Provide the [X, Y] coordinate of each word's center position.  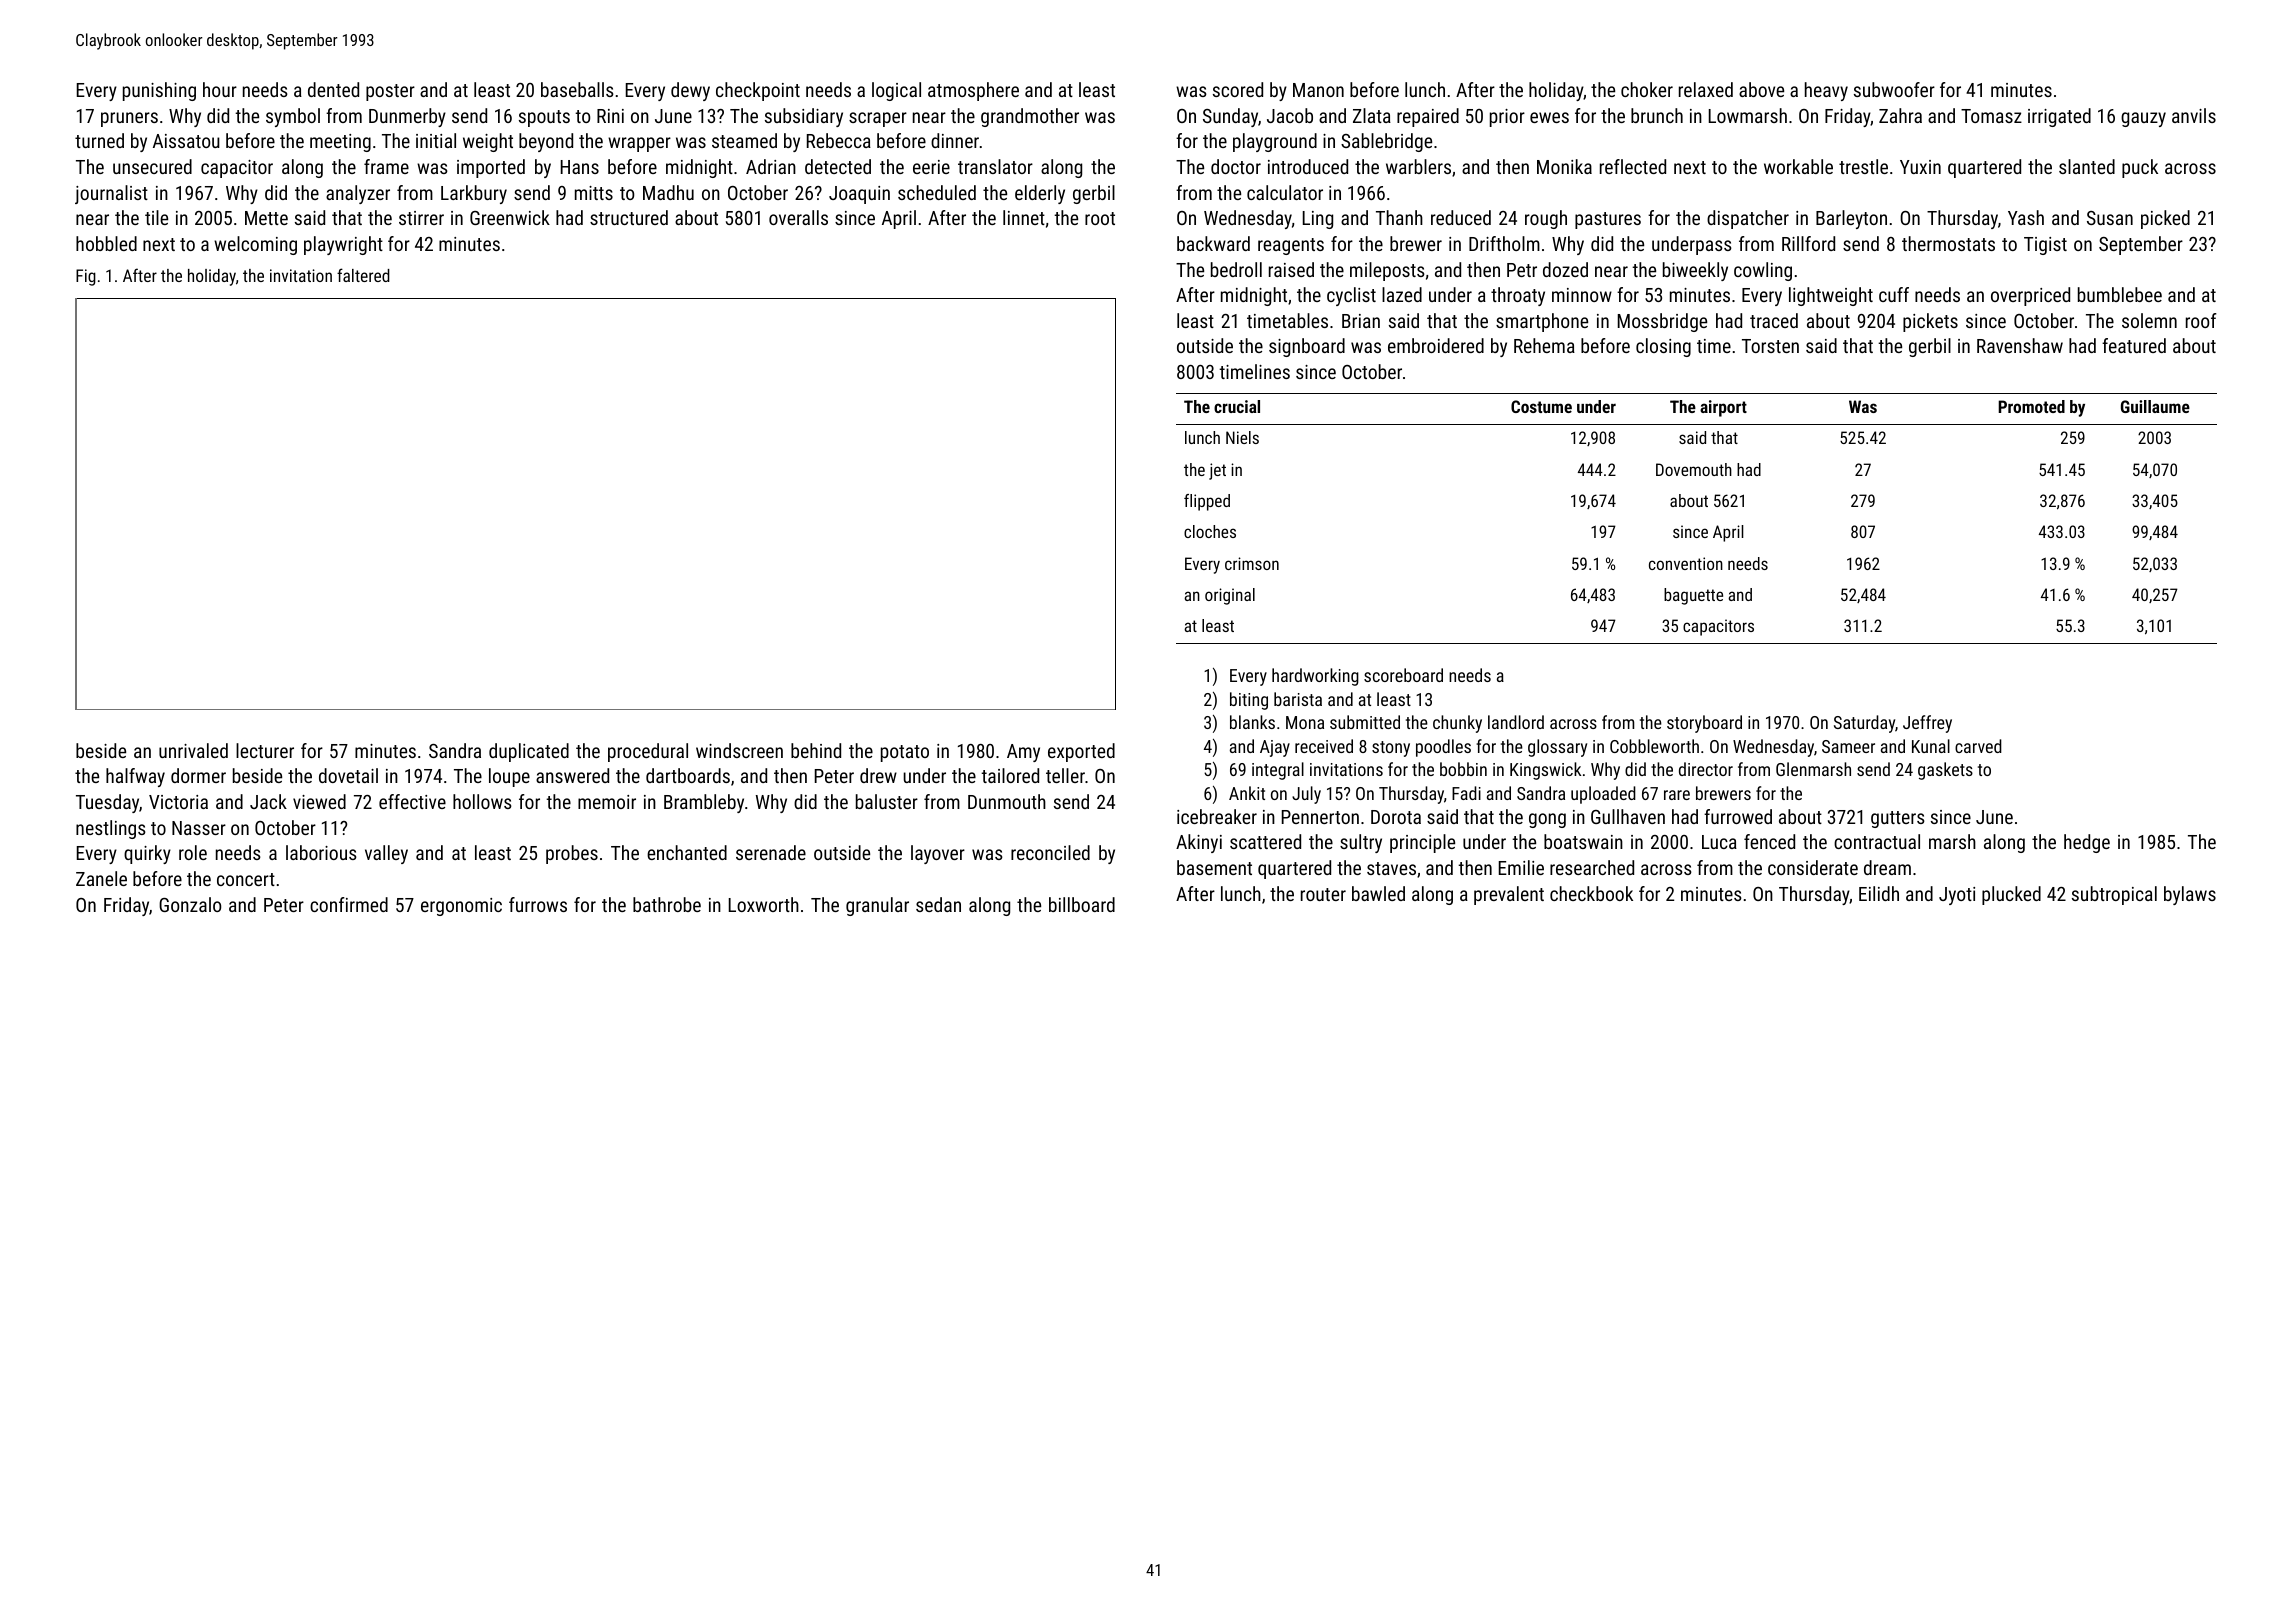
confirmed [349, 904]
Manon [1318, 90]
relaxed [1706, 89]
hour [220, 89]
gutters [1898, 819]
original [1230, 596]
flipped [1207, 502]
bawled [1378, 893]
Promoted [2031, 406]
